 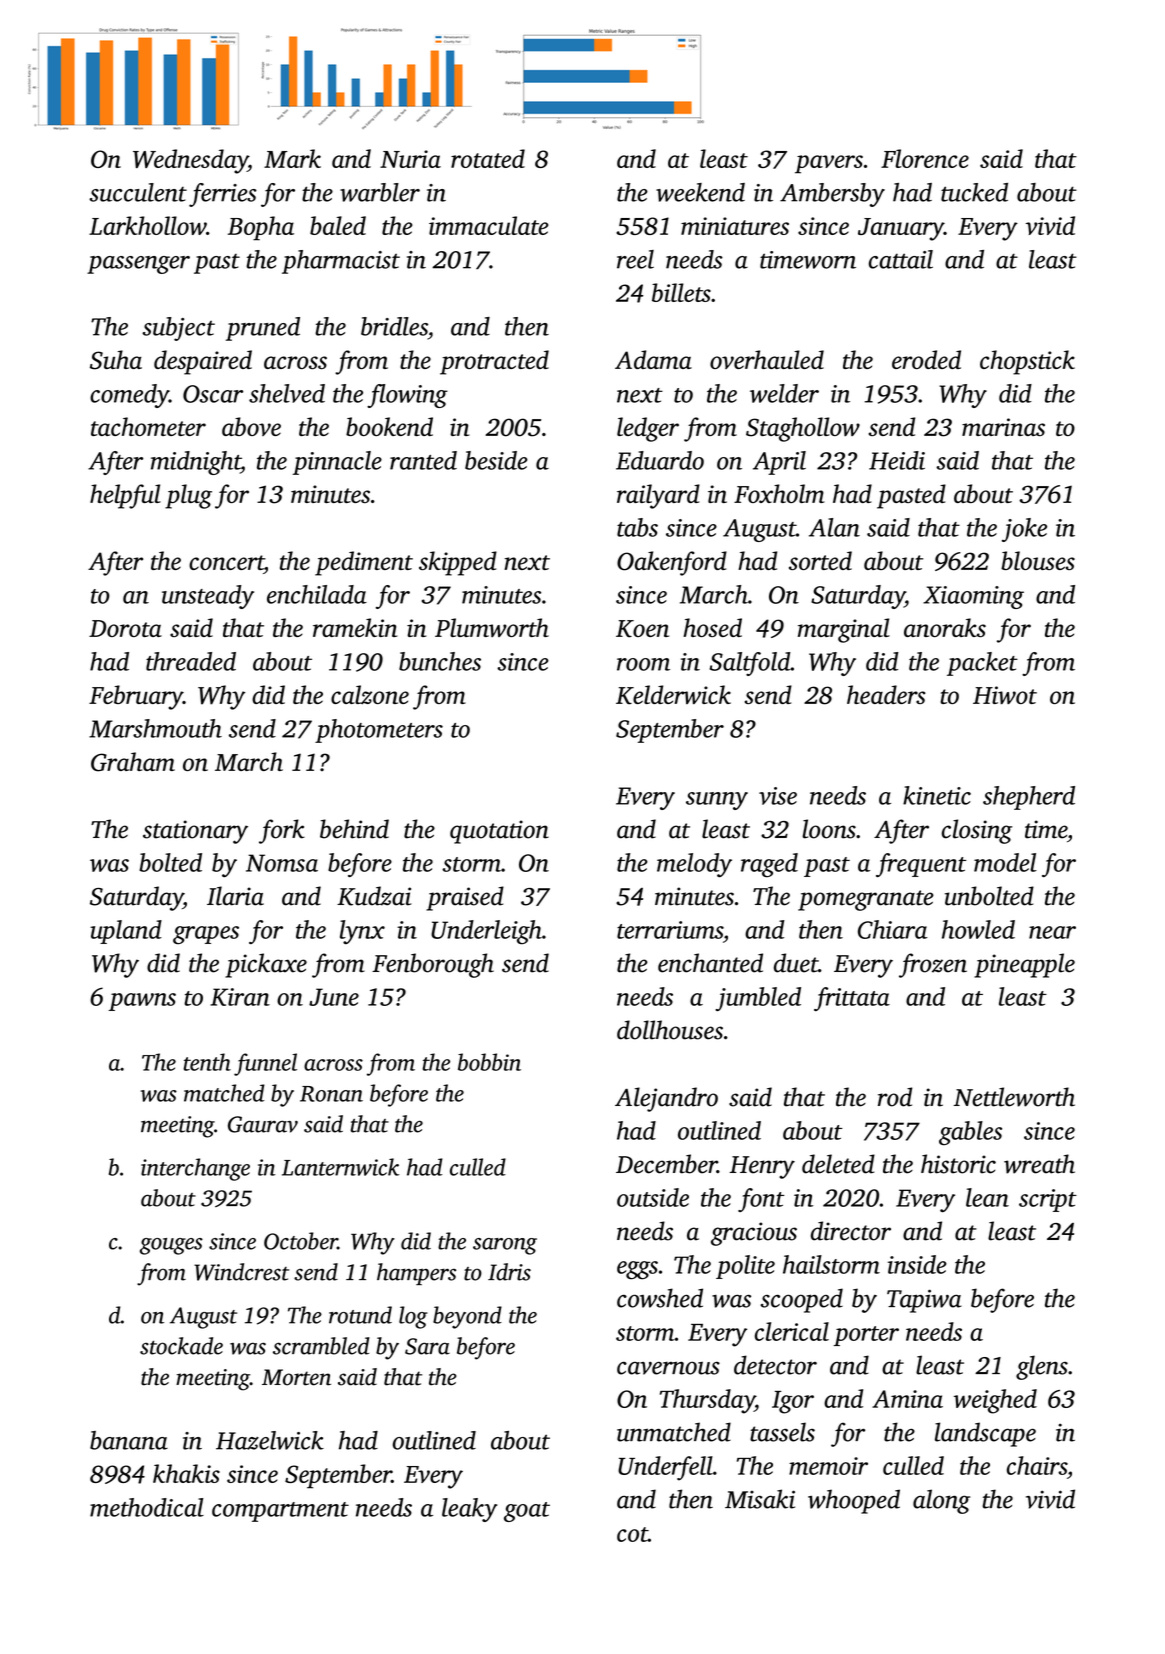 I want to click on Foxholm, so click(x=779, y=493).
